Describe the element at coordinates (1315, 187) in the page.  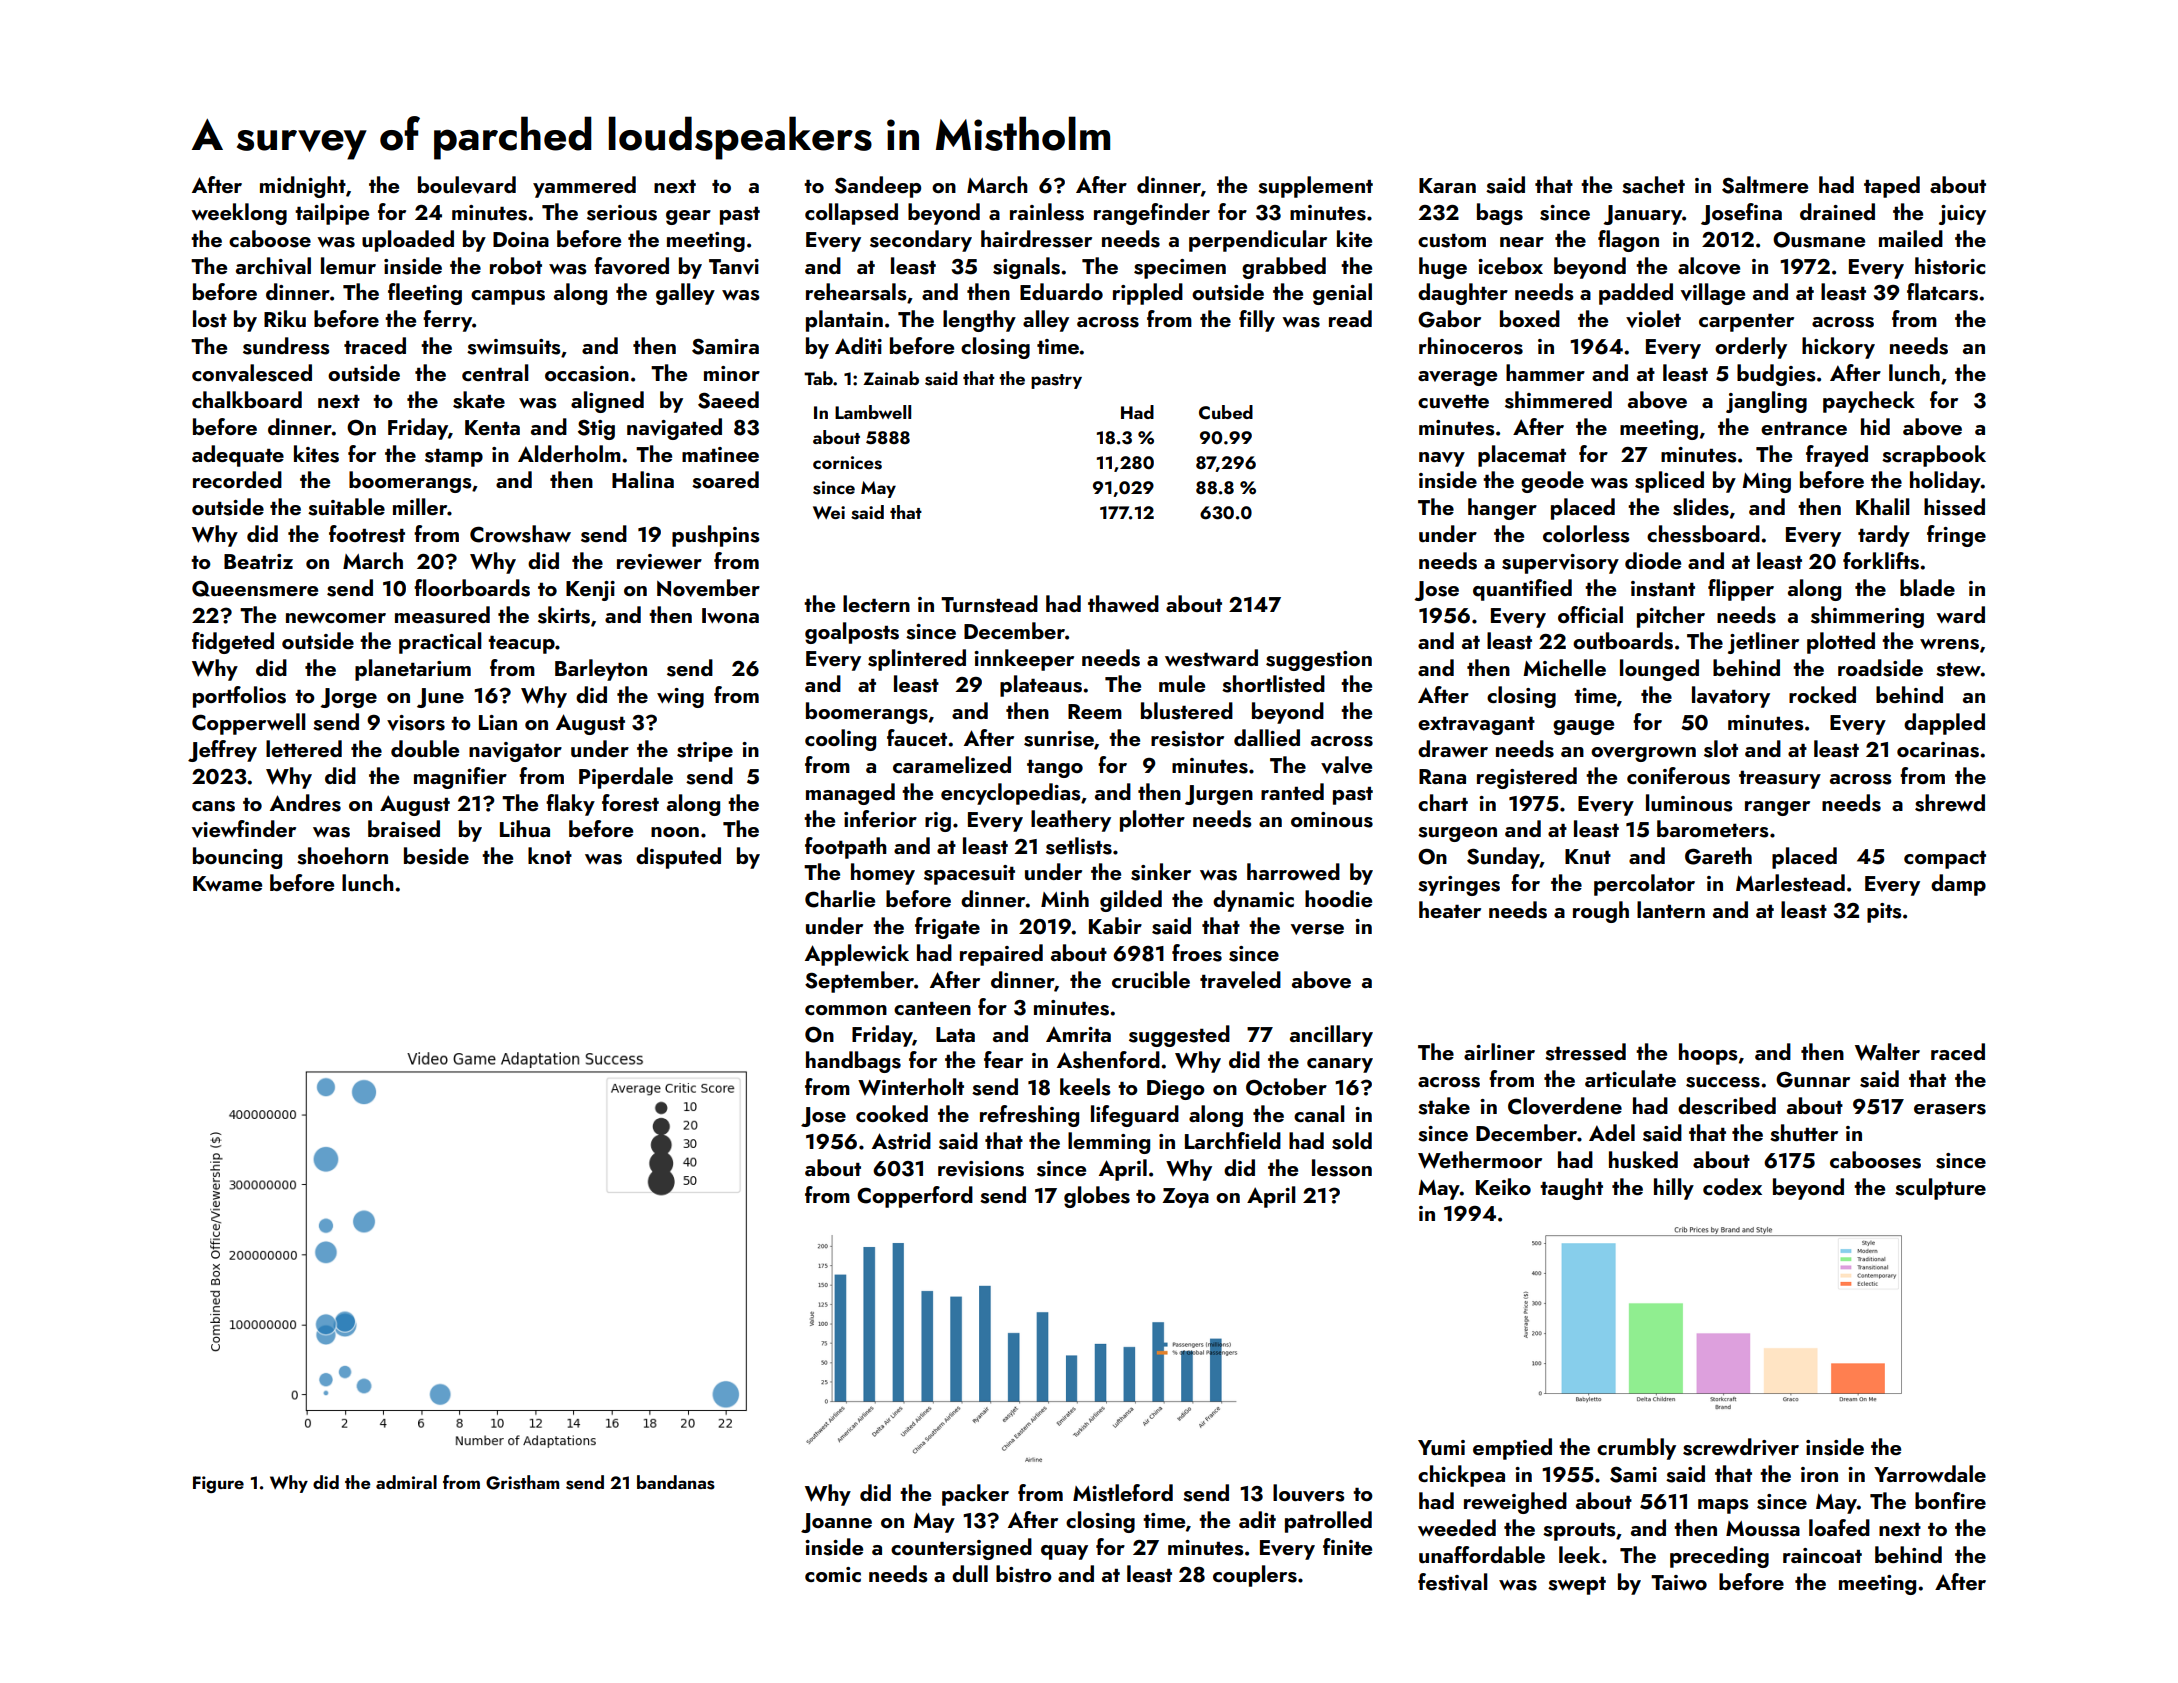
I see `supplement` at that location.
